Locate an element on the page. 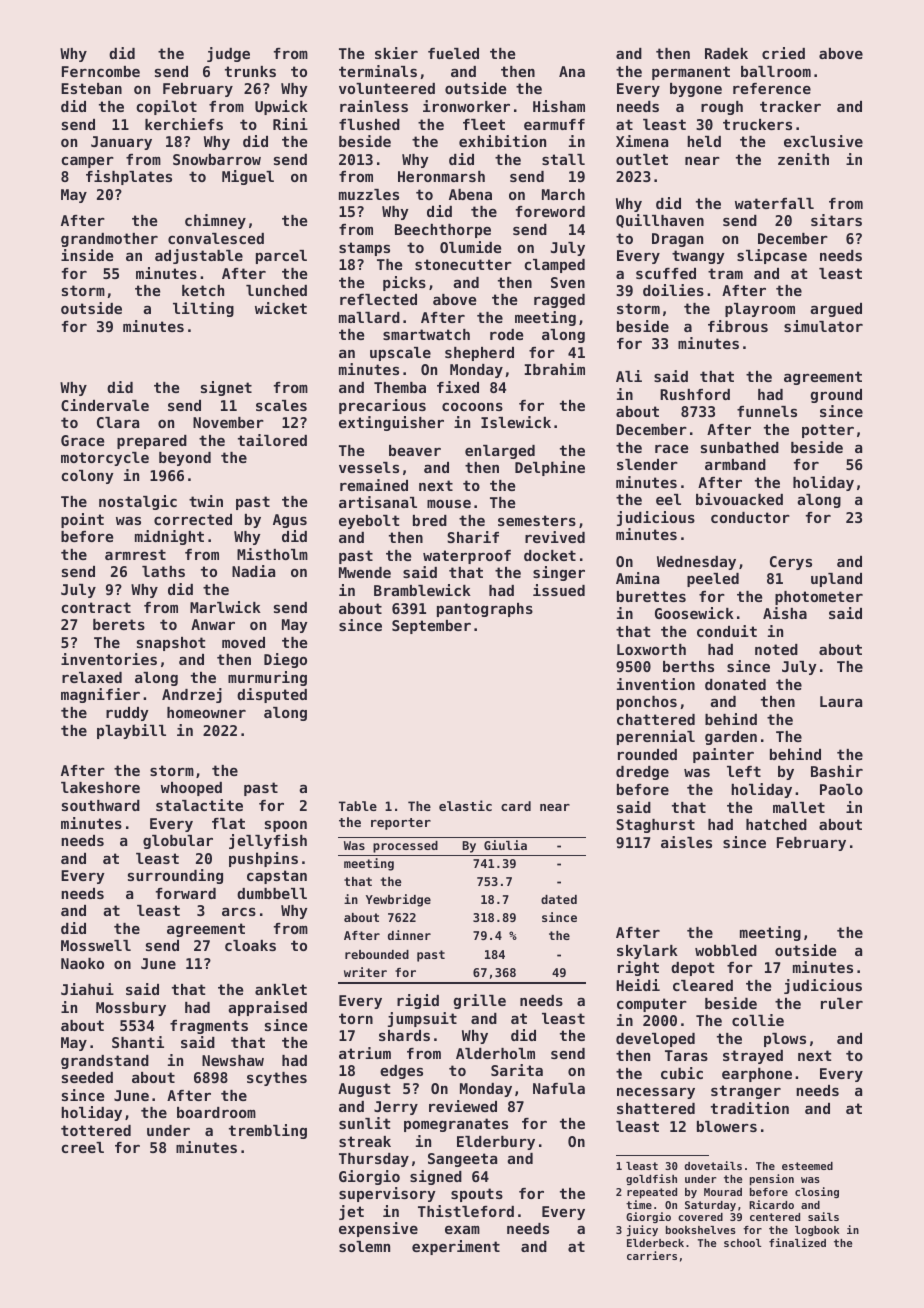 Image resolution: width=924 pixels, height=1308 pixels. berets is located at coordinates (119, 624).
